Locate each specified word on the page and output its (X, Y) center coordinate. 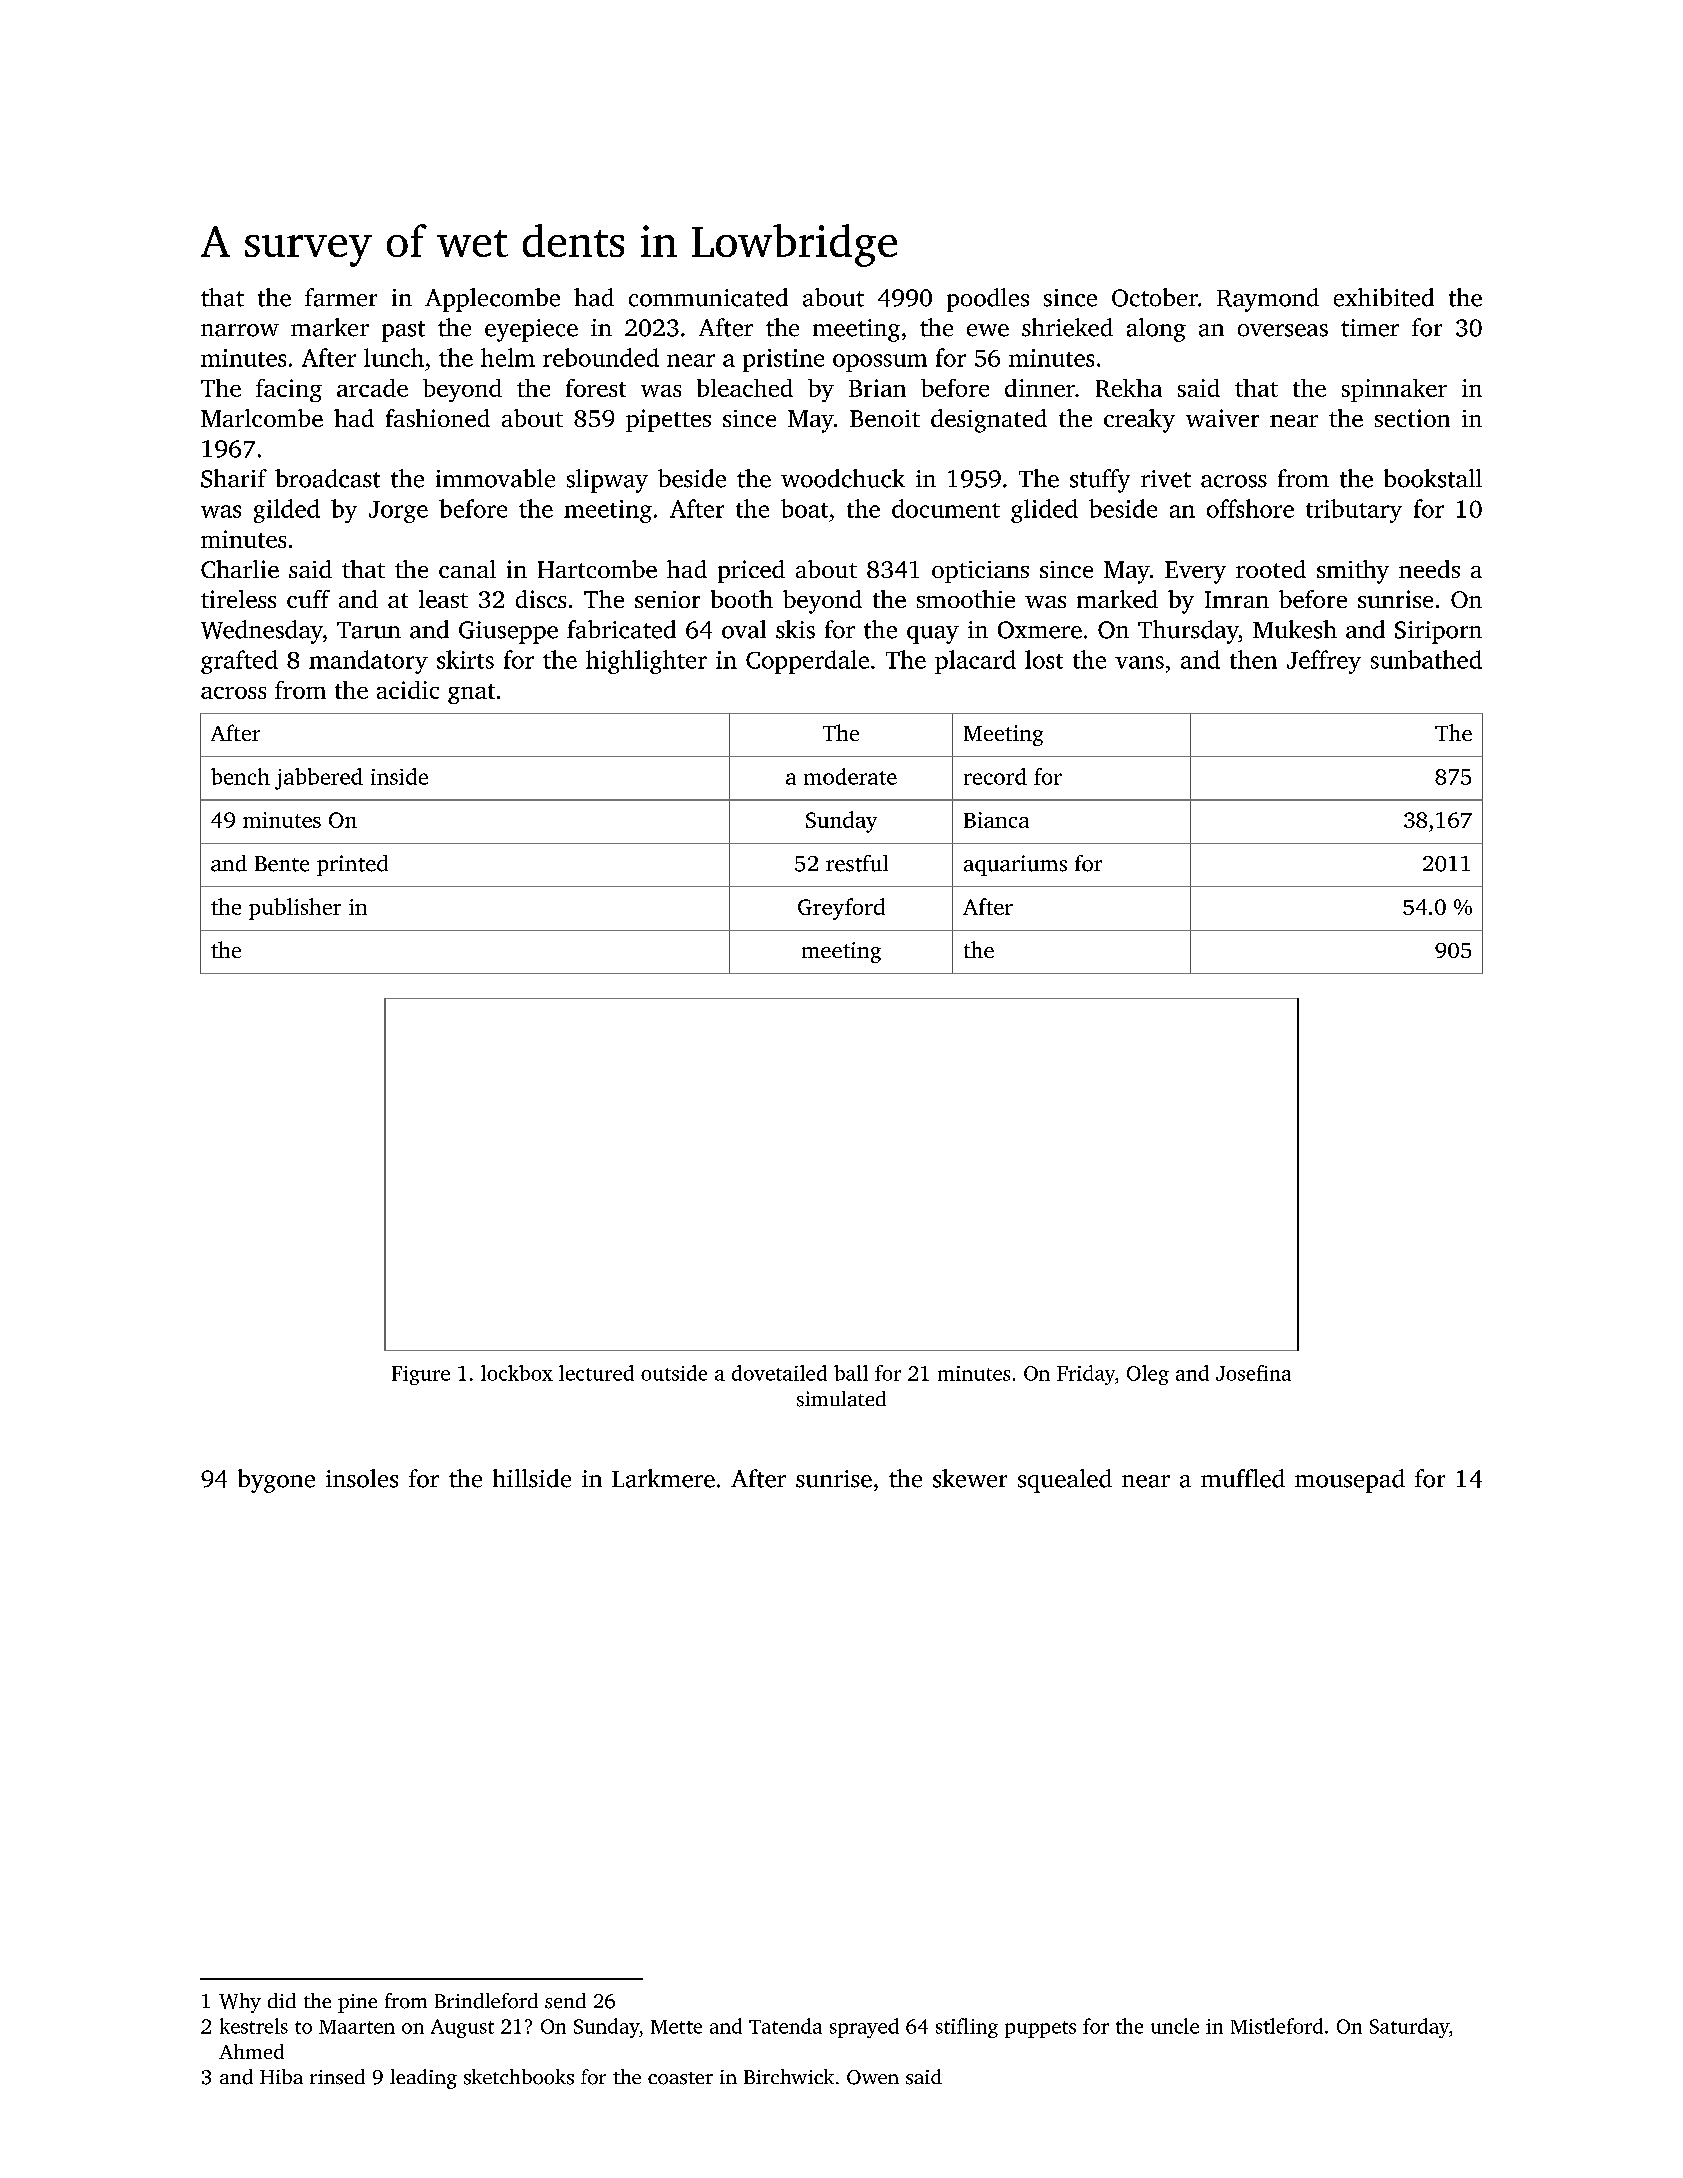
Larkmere (663, 1478)
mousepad (1350, 1481)
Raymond (1268, 300)
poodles (988, 300)
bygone (276, 1481)
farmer (341, 297)
